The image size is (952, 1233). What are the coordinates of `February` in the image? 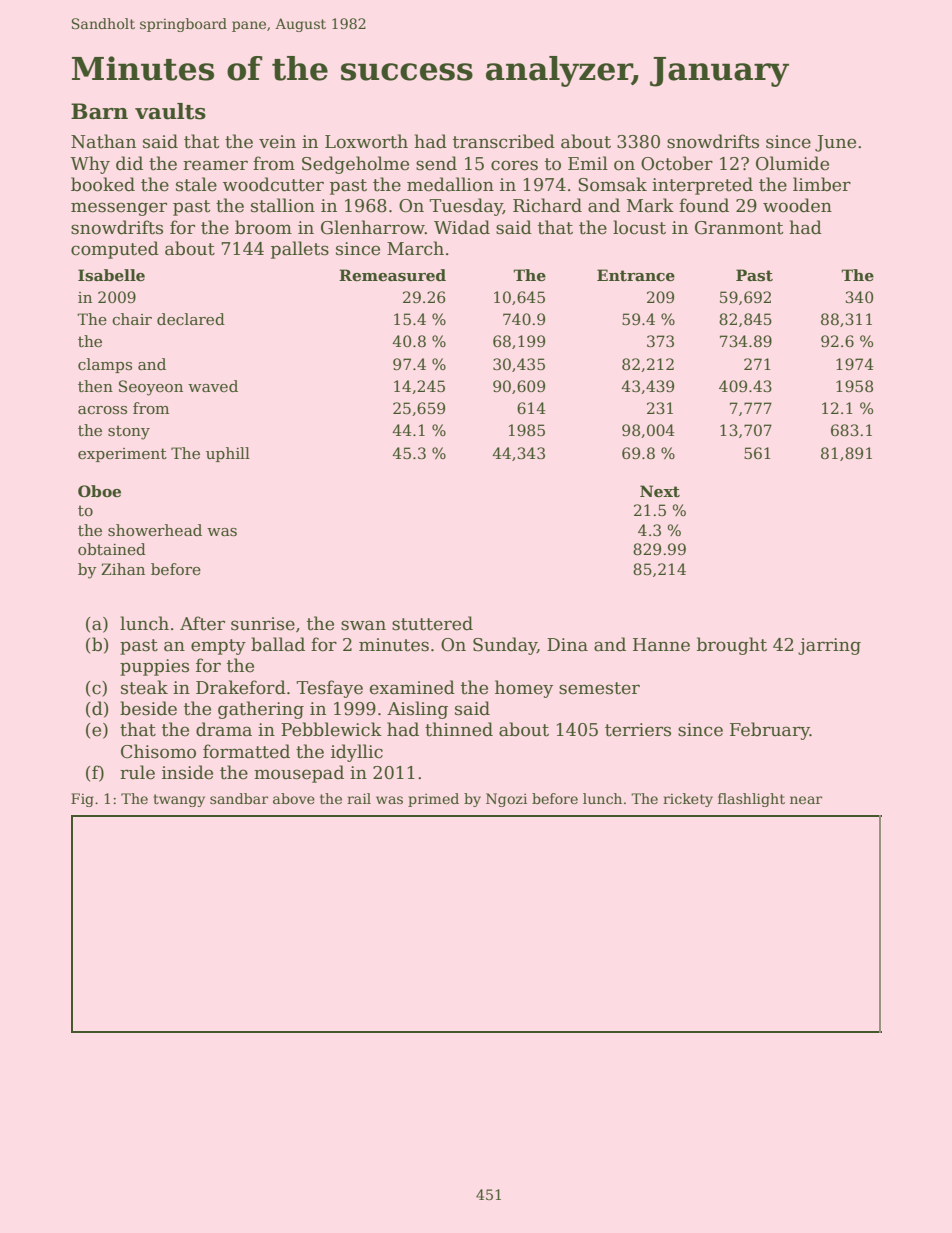 It's located at (770, 731).
